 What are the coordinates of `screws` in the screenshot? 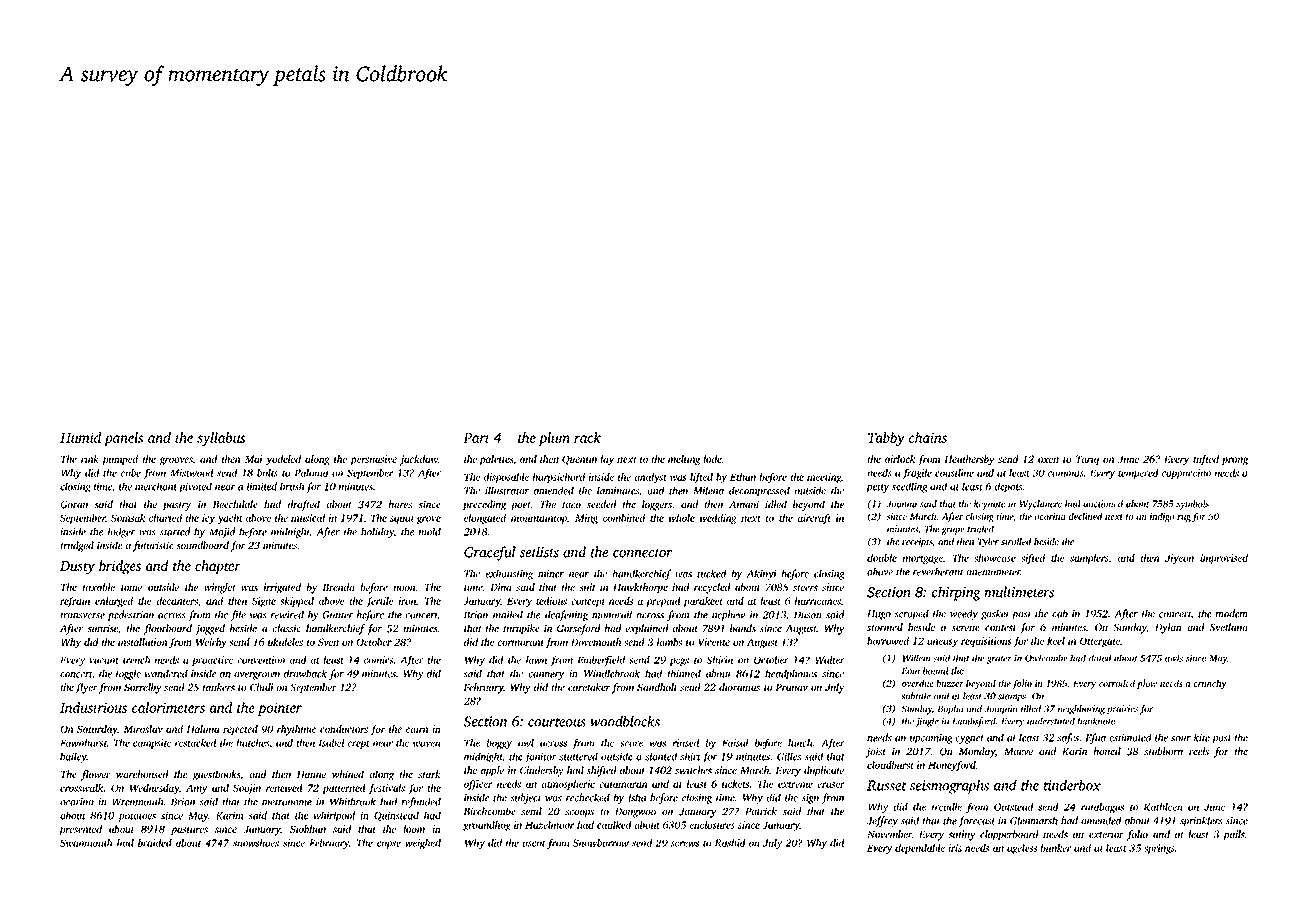 It's located at (685, 844).
